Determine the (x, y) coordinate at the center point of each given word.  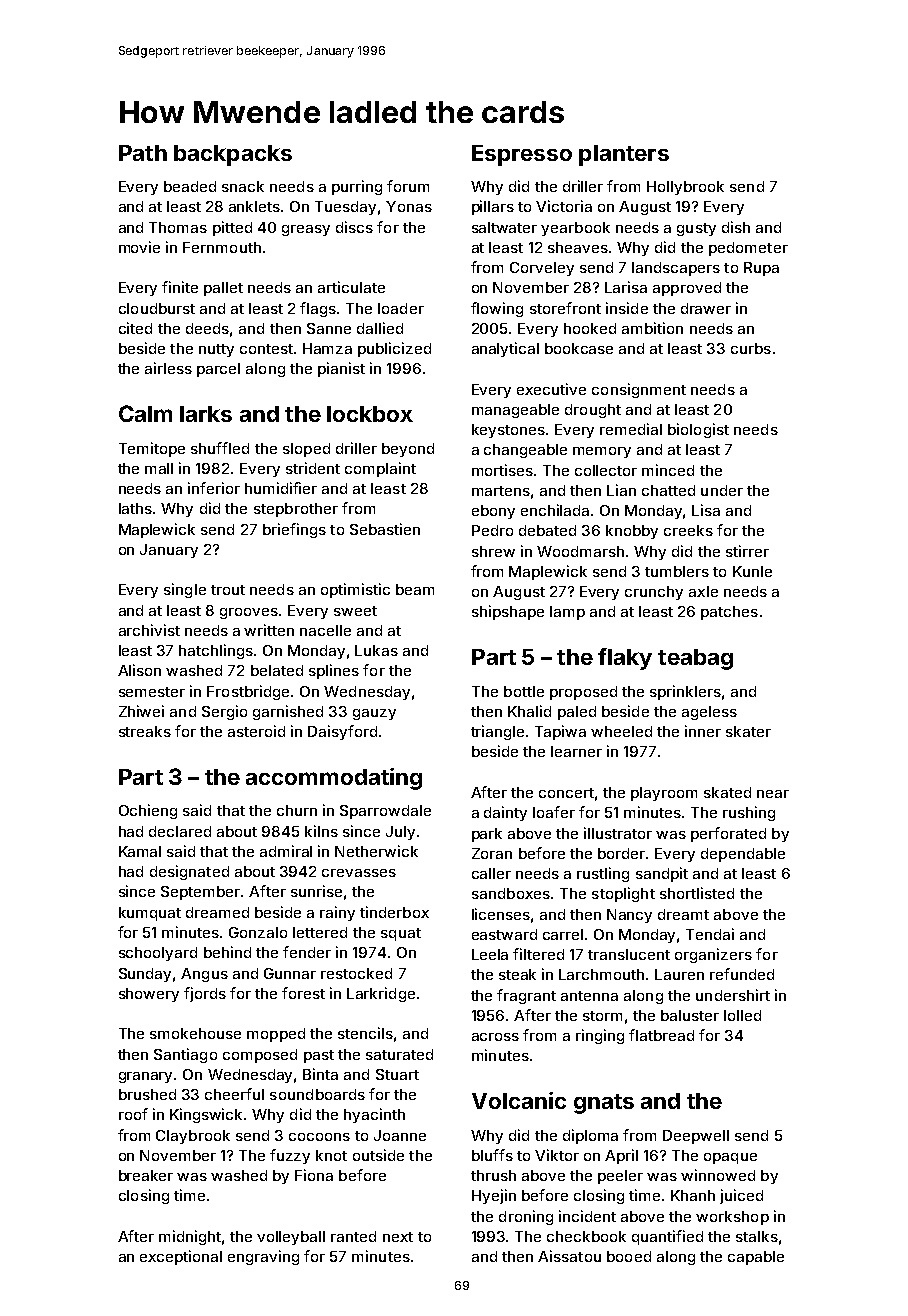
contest (266, 349)
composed (260, 1056)
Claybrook (193, 1137)
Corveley (542, 269)
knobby (632, 532)
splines (334, 671)
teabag (695, 659)
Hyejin (494, 1196)
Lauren (679, 974)
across (495, 1037)
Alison (139, 670)
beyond (408, 450)
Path (143, 153)
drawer (706, 308)
